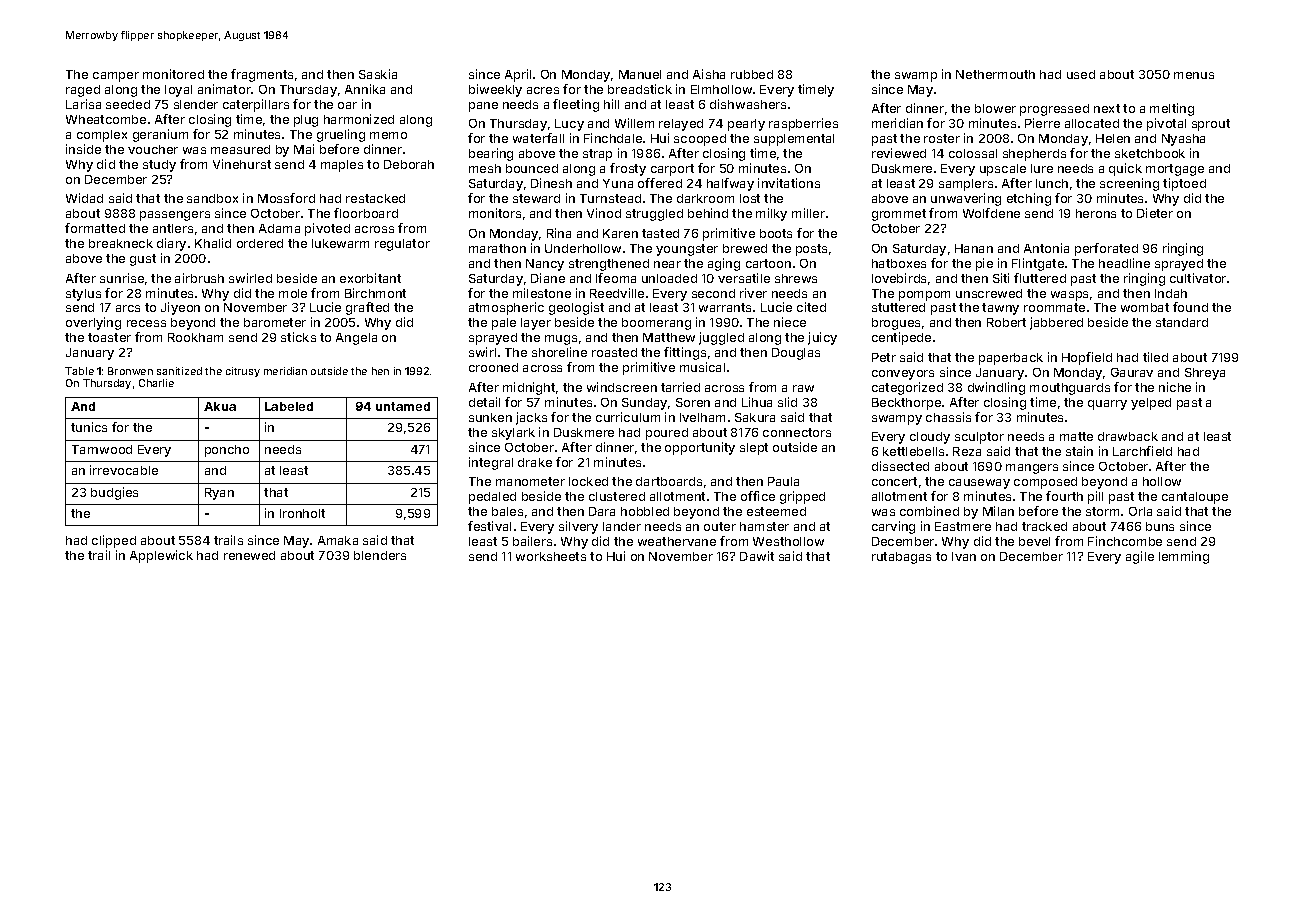 Image resolution: width=1308 pixels, height=924 pixels. What do you see at coordinates (790, 322) in the image?
I see `niece` at bounding box center [790, 322].
